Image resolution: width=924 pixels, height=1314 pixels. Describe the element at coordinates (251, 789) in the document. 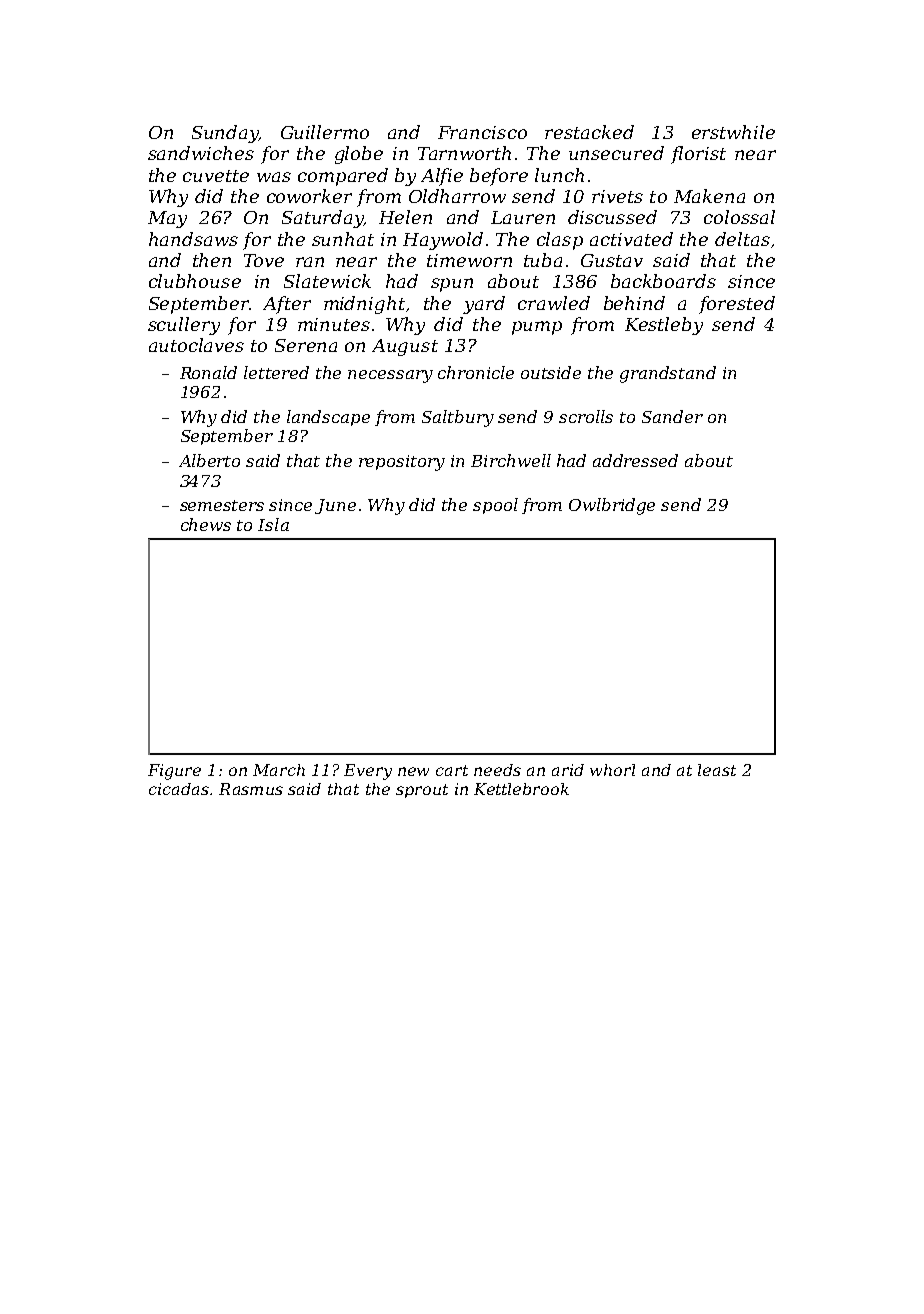

I see `Rasmus` at that location.
